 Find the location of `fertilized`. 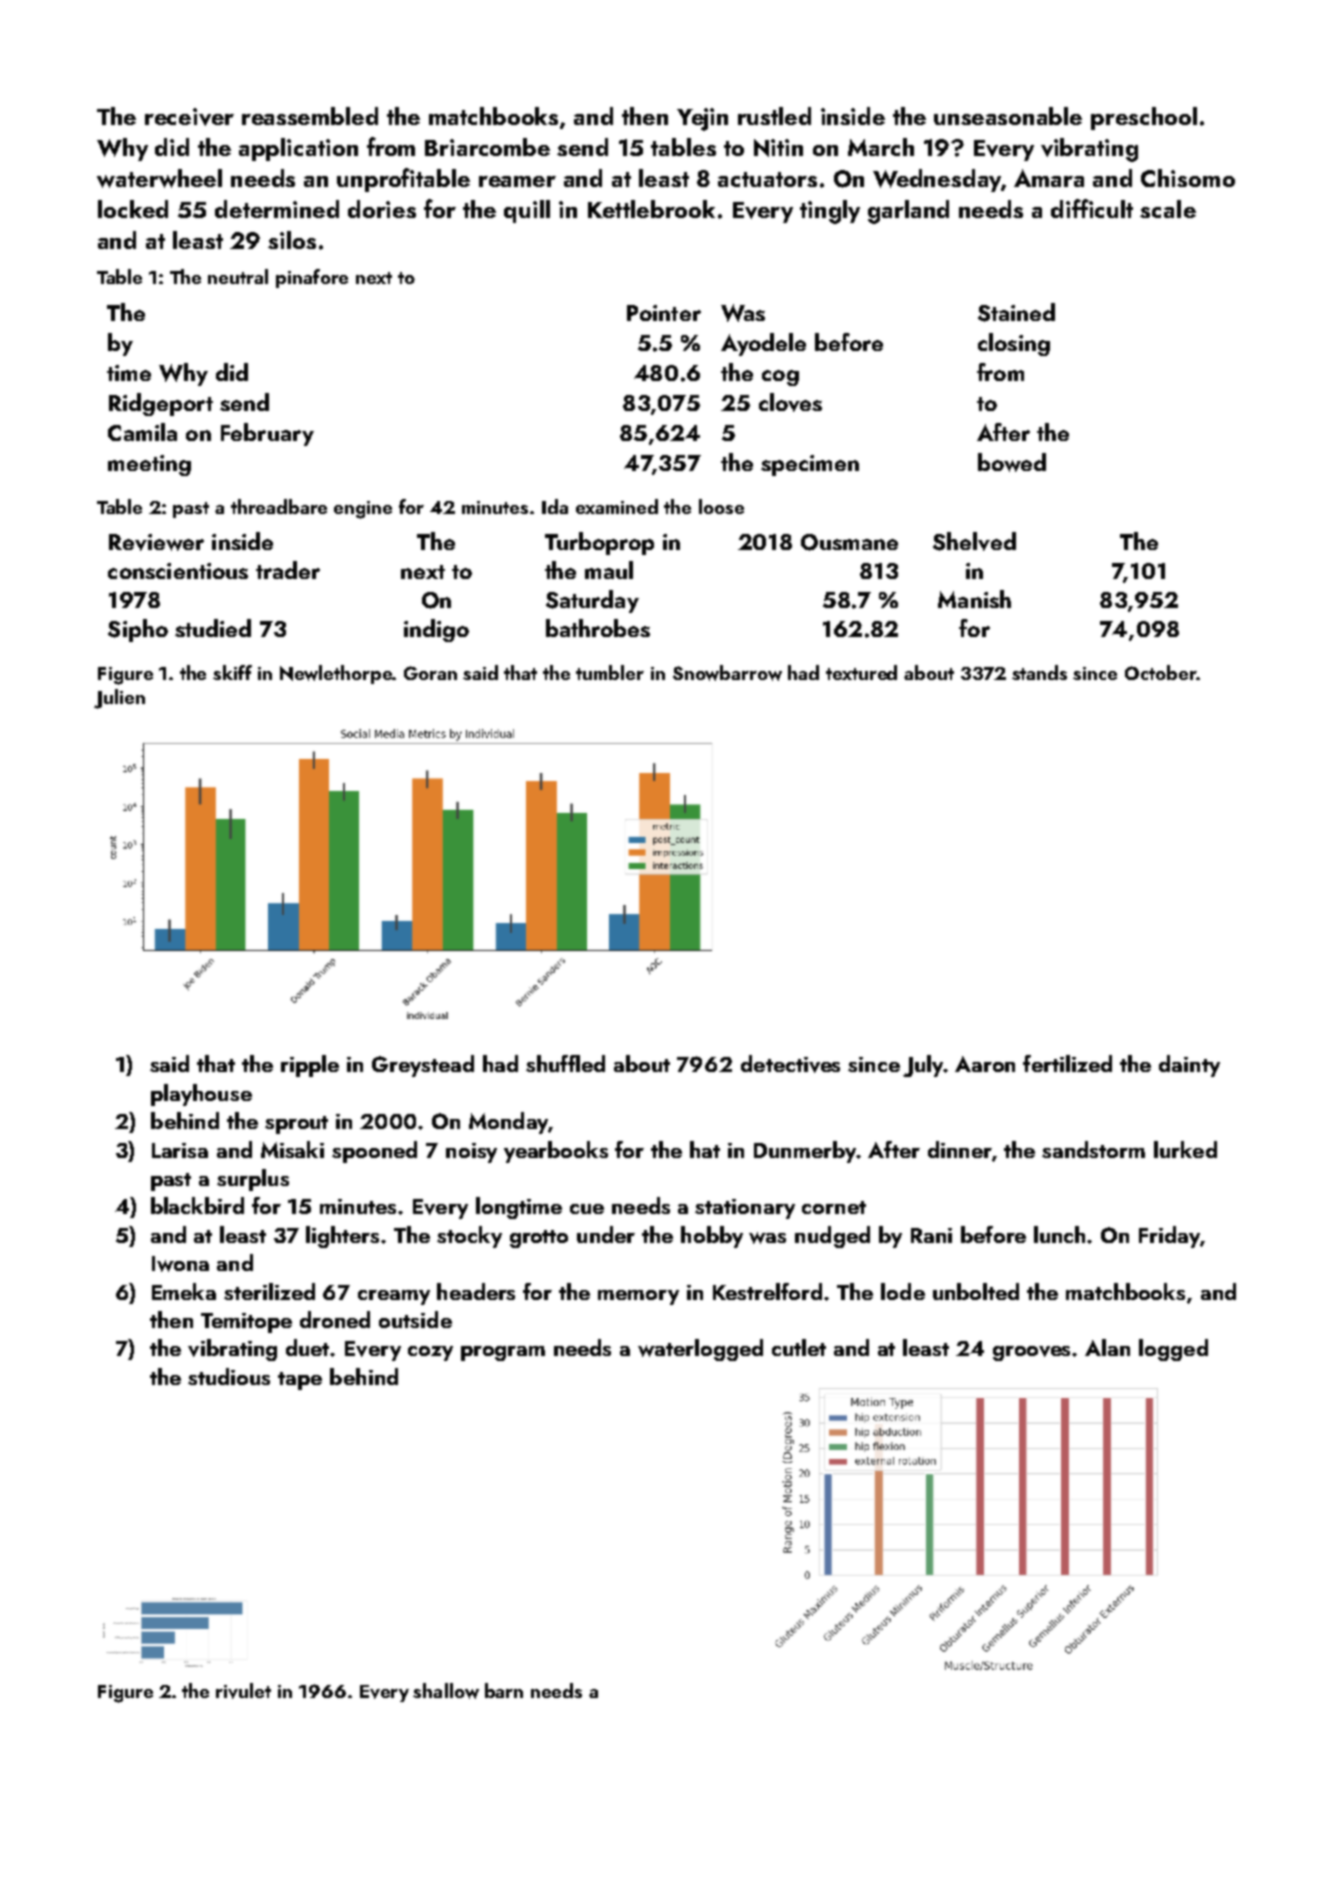

fertilized is located at coordinates (1067, 1063).
